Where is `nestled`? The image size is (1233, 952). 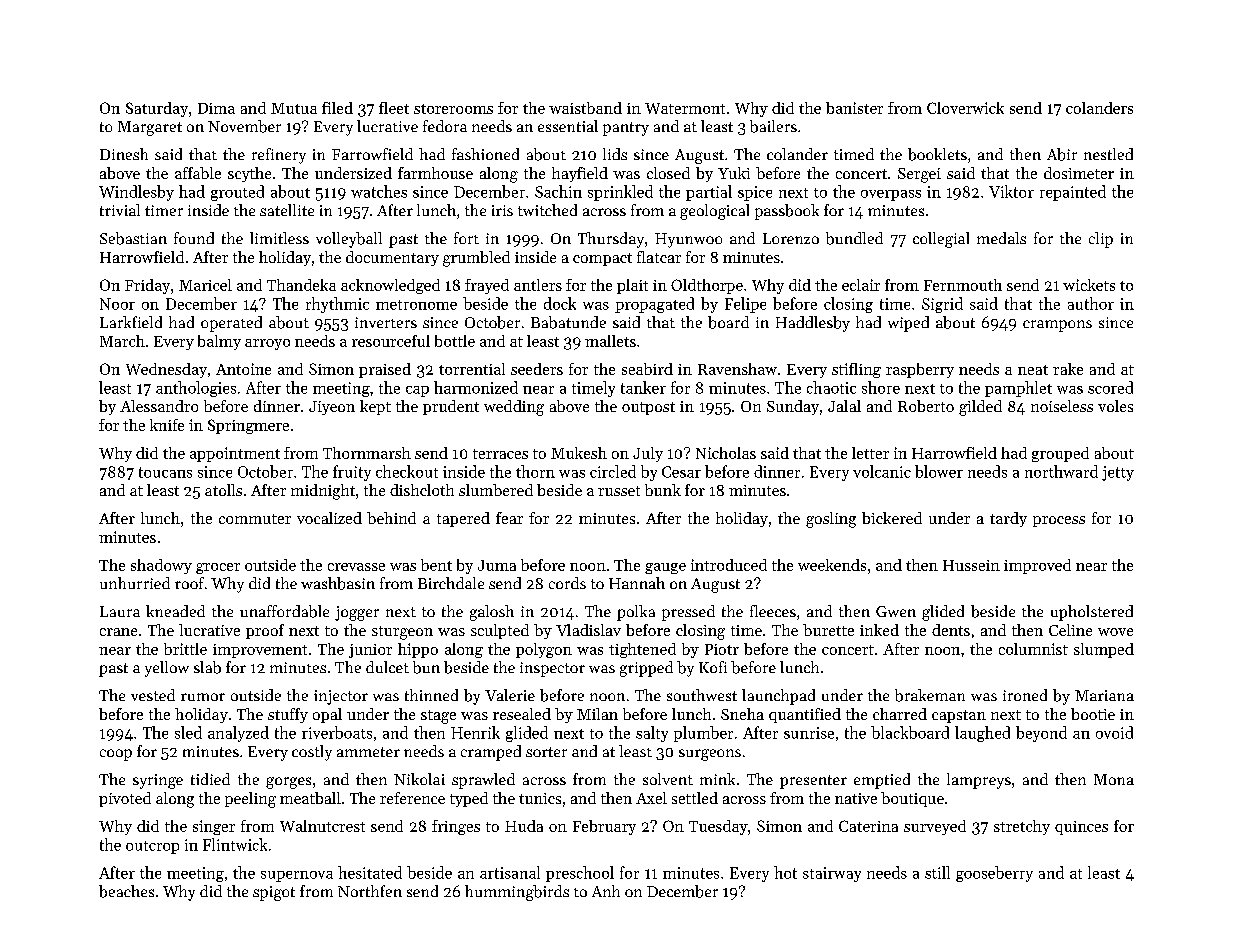 nestled is located at coordinates (1108, 154).
